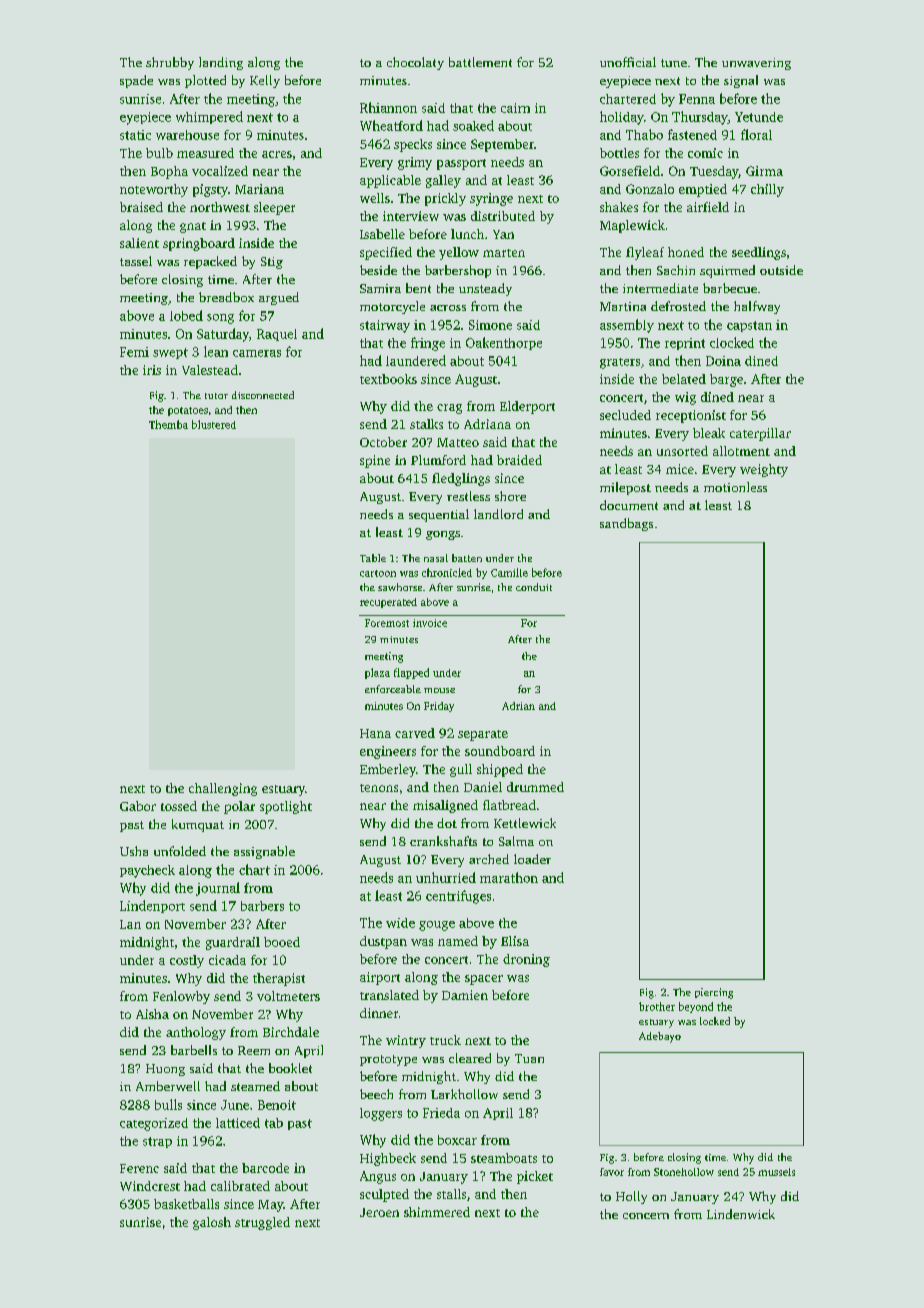 This document has height=1308, width=924. Describe the element at coordinates (277, 1105) in the document. I see `Benoit` at that location.
